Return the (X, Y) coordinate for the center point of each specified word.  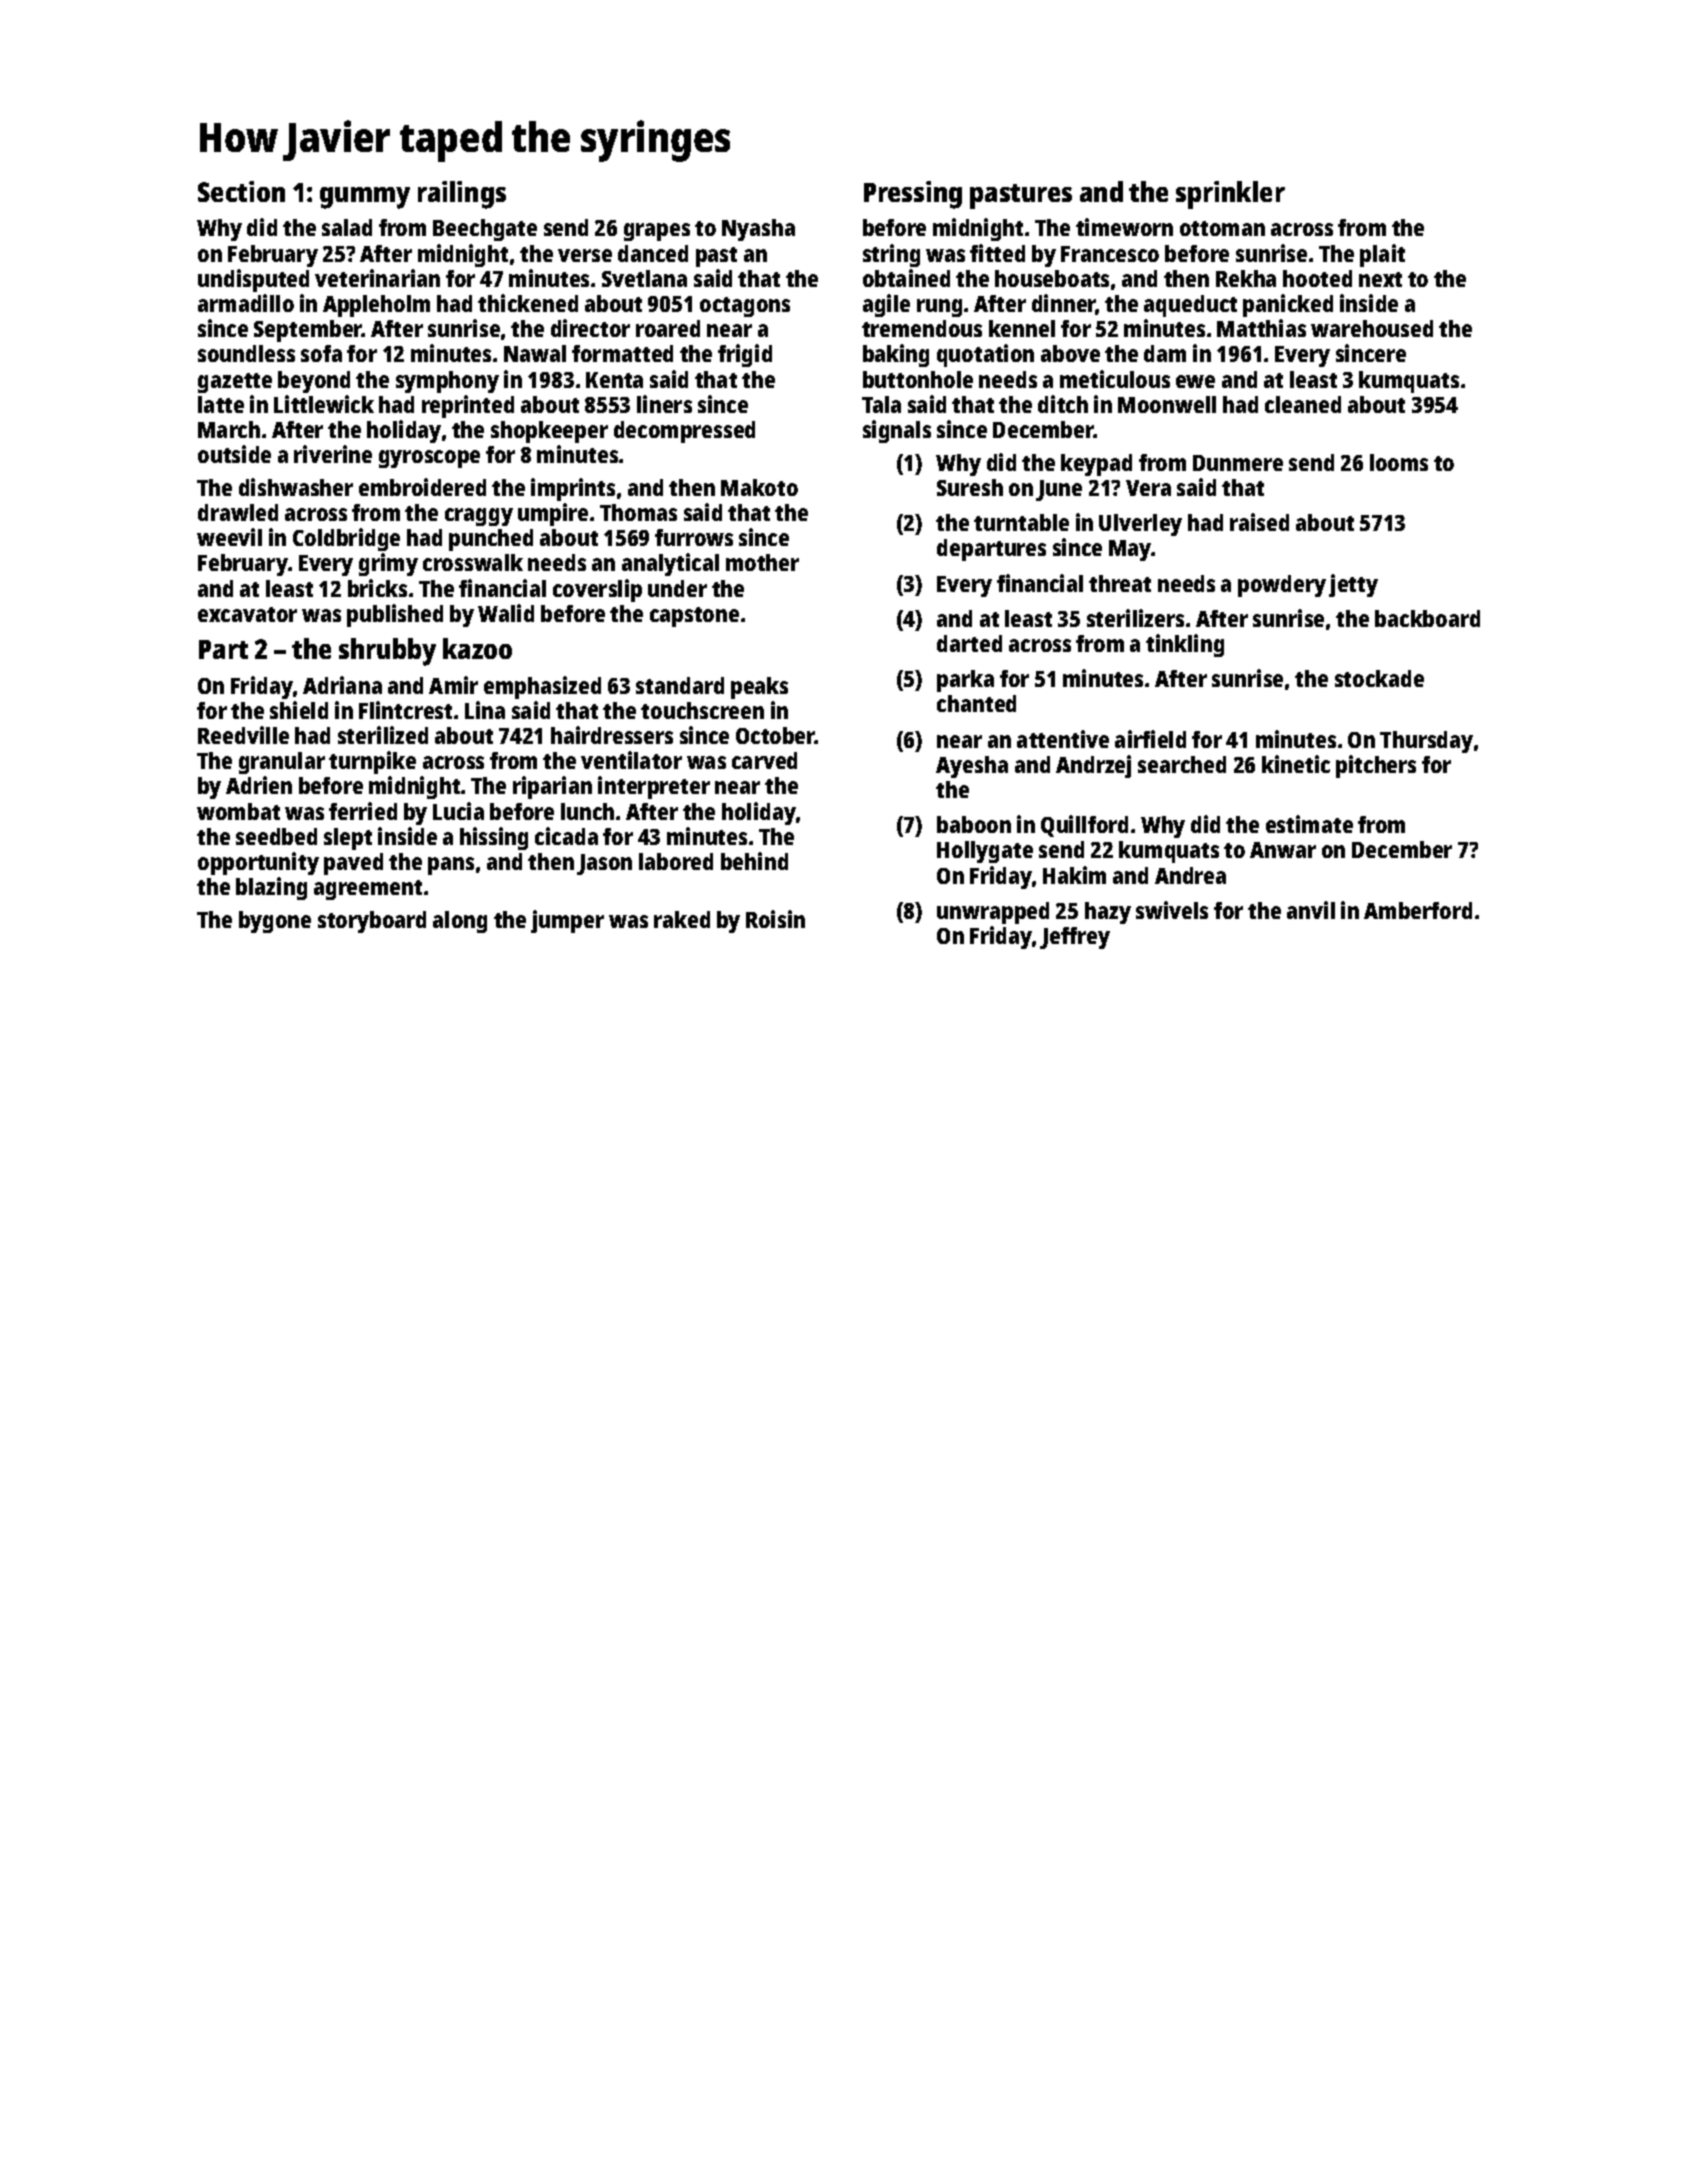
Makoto (759, 487)
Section (241, 191)
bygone (275, 922)
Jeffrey (1075, 938)
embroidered (422, 487)
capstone (694, 617)
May (1130, 550)
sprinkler (1230, 195)
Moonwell (1167, 404)
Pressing (913, 195)
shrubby (387, 652)
